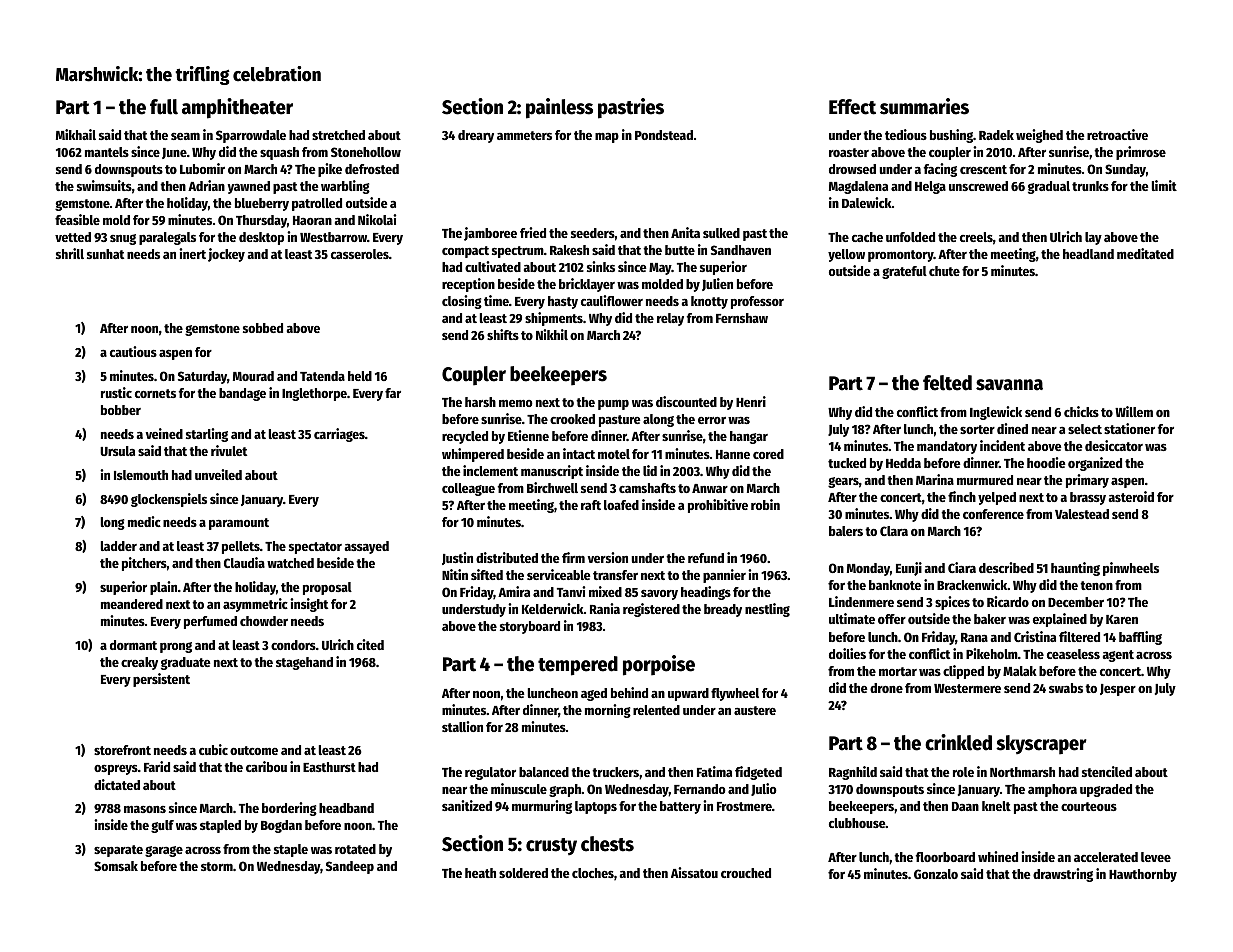 The width and height of the document is (1233, 952). Describe the element at coordinates (462, 726) in the document. I see `stallion` at that location.
